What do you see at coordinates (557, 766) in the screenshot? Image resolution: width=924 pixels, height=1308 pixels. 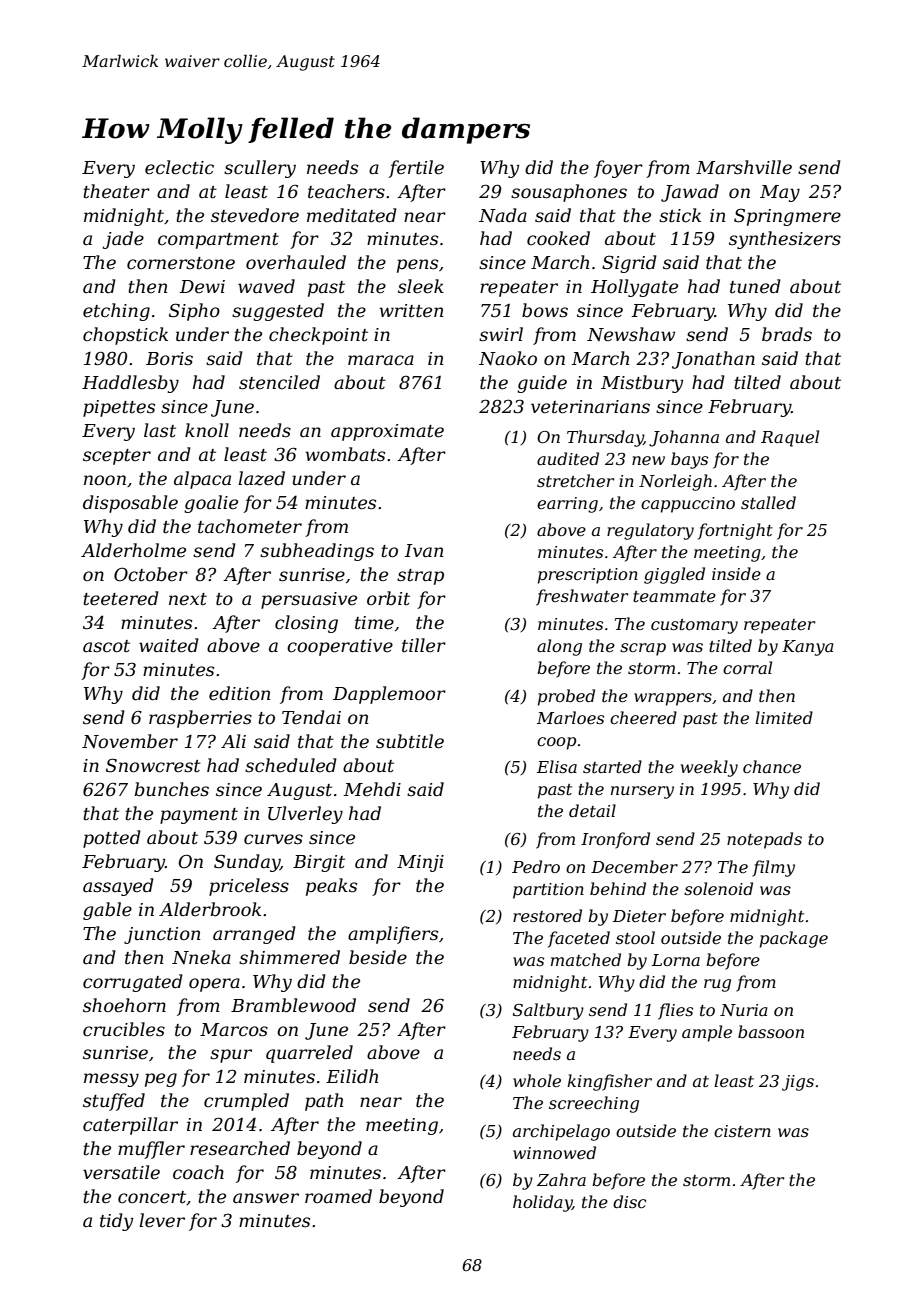 I see `Elisa` at bounding box center [557, 766].
